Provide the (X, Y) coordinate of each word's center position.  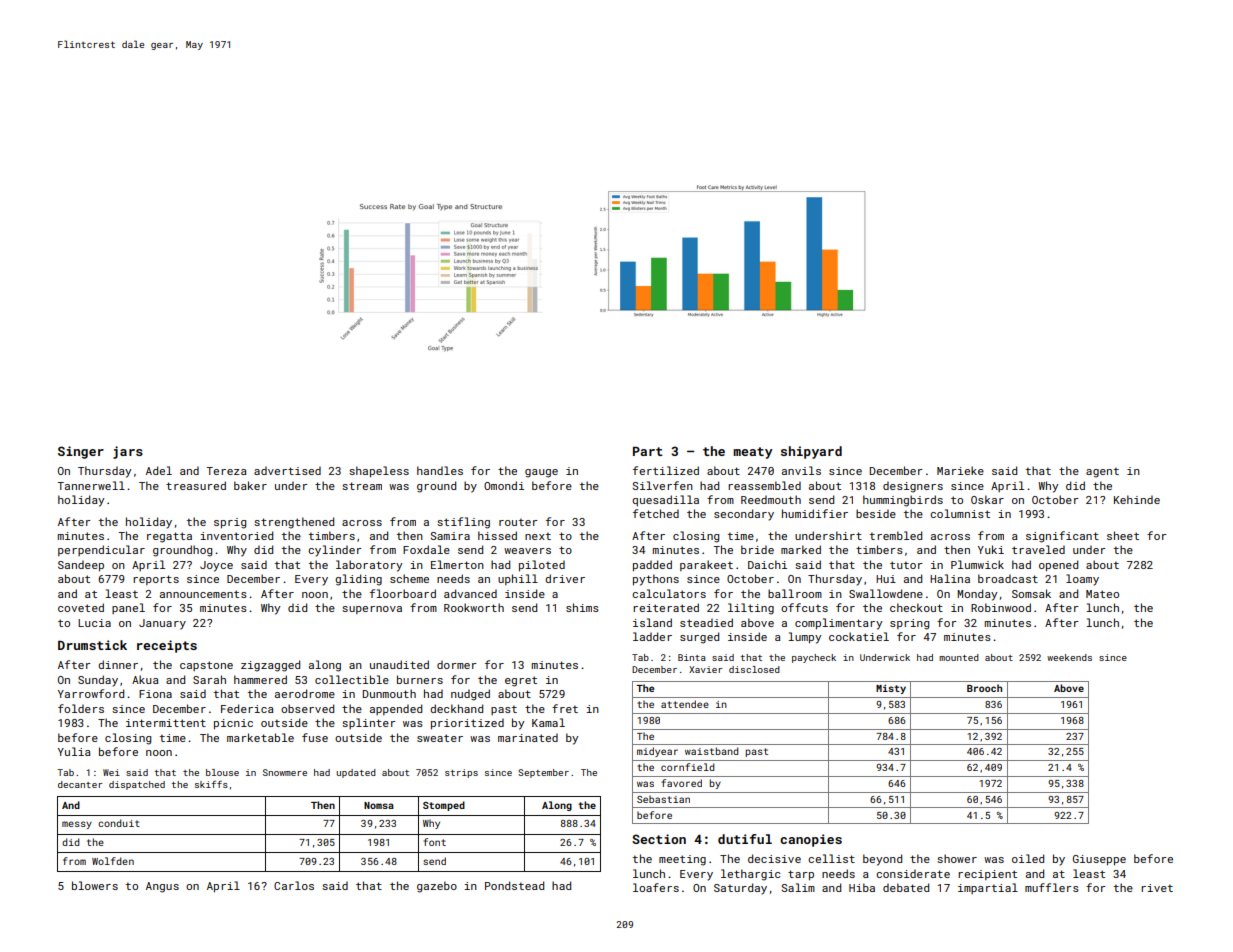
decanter (80, 784)
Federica (247, 708)
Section (659, 839)
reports (156, 580)
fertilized (666, 470)
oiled (1028, 858)
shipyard (811, 452)
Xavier (706, 669)
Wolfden (113, 861)
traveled (1038, 549)
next (538, 536)
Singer (81, 452)
